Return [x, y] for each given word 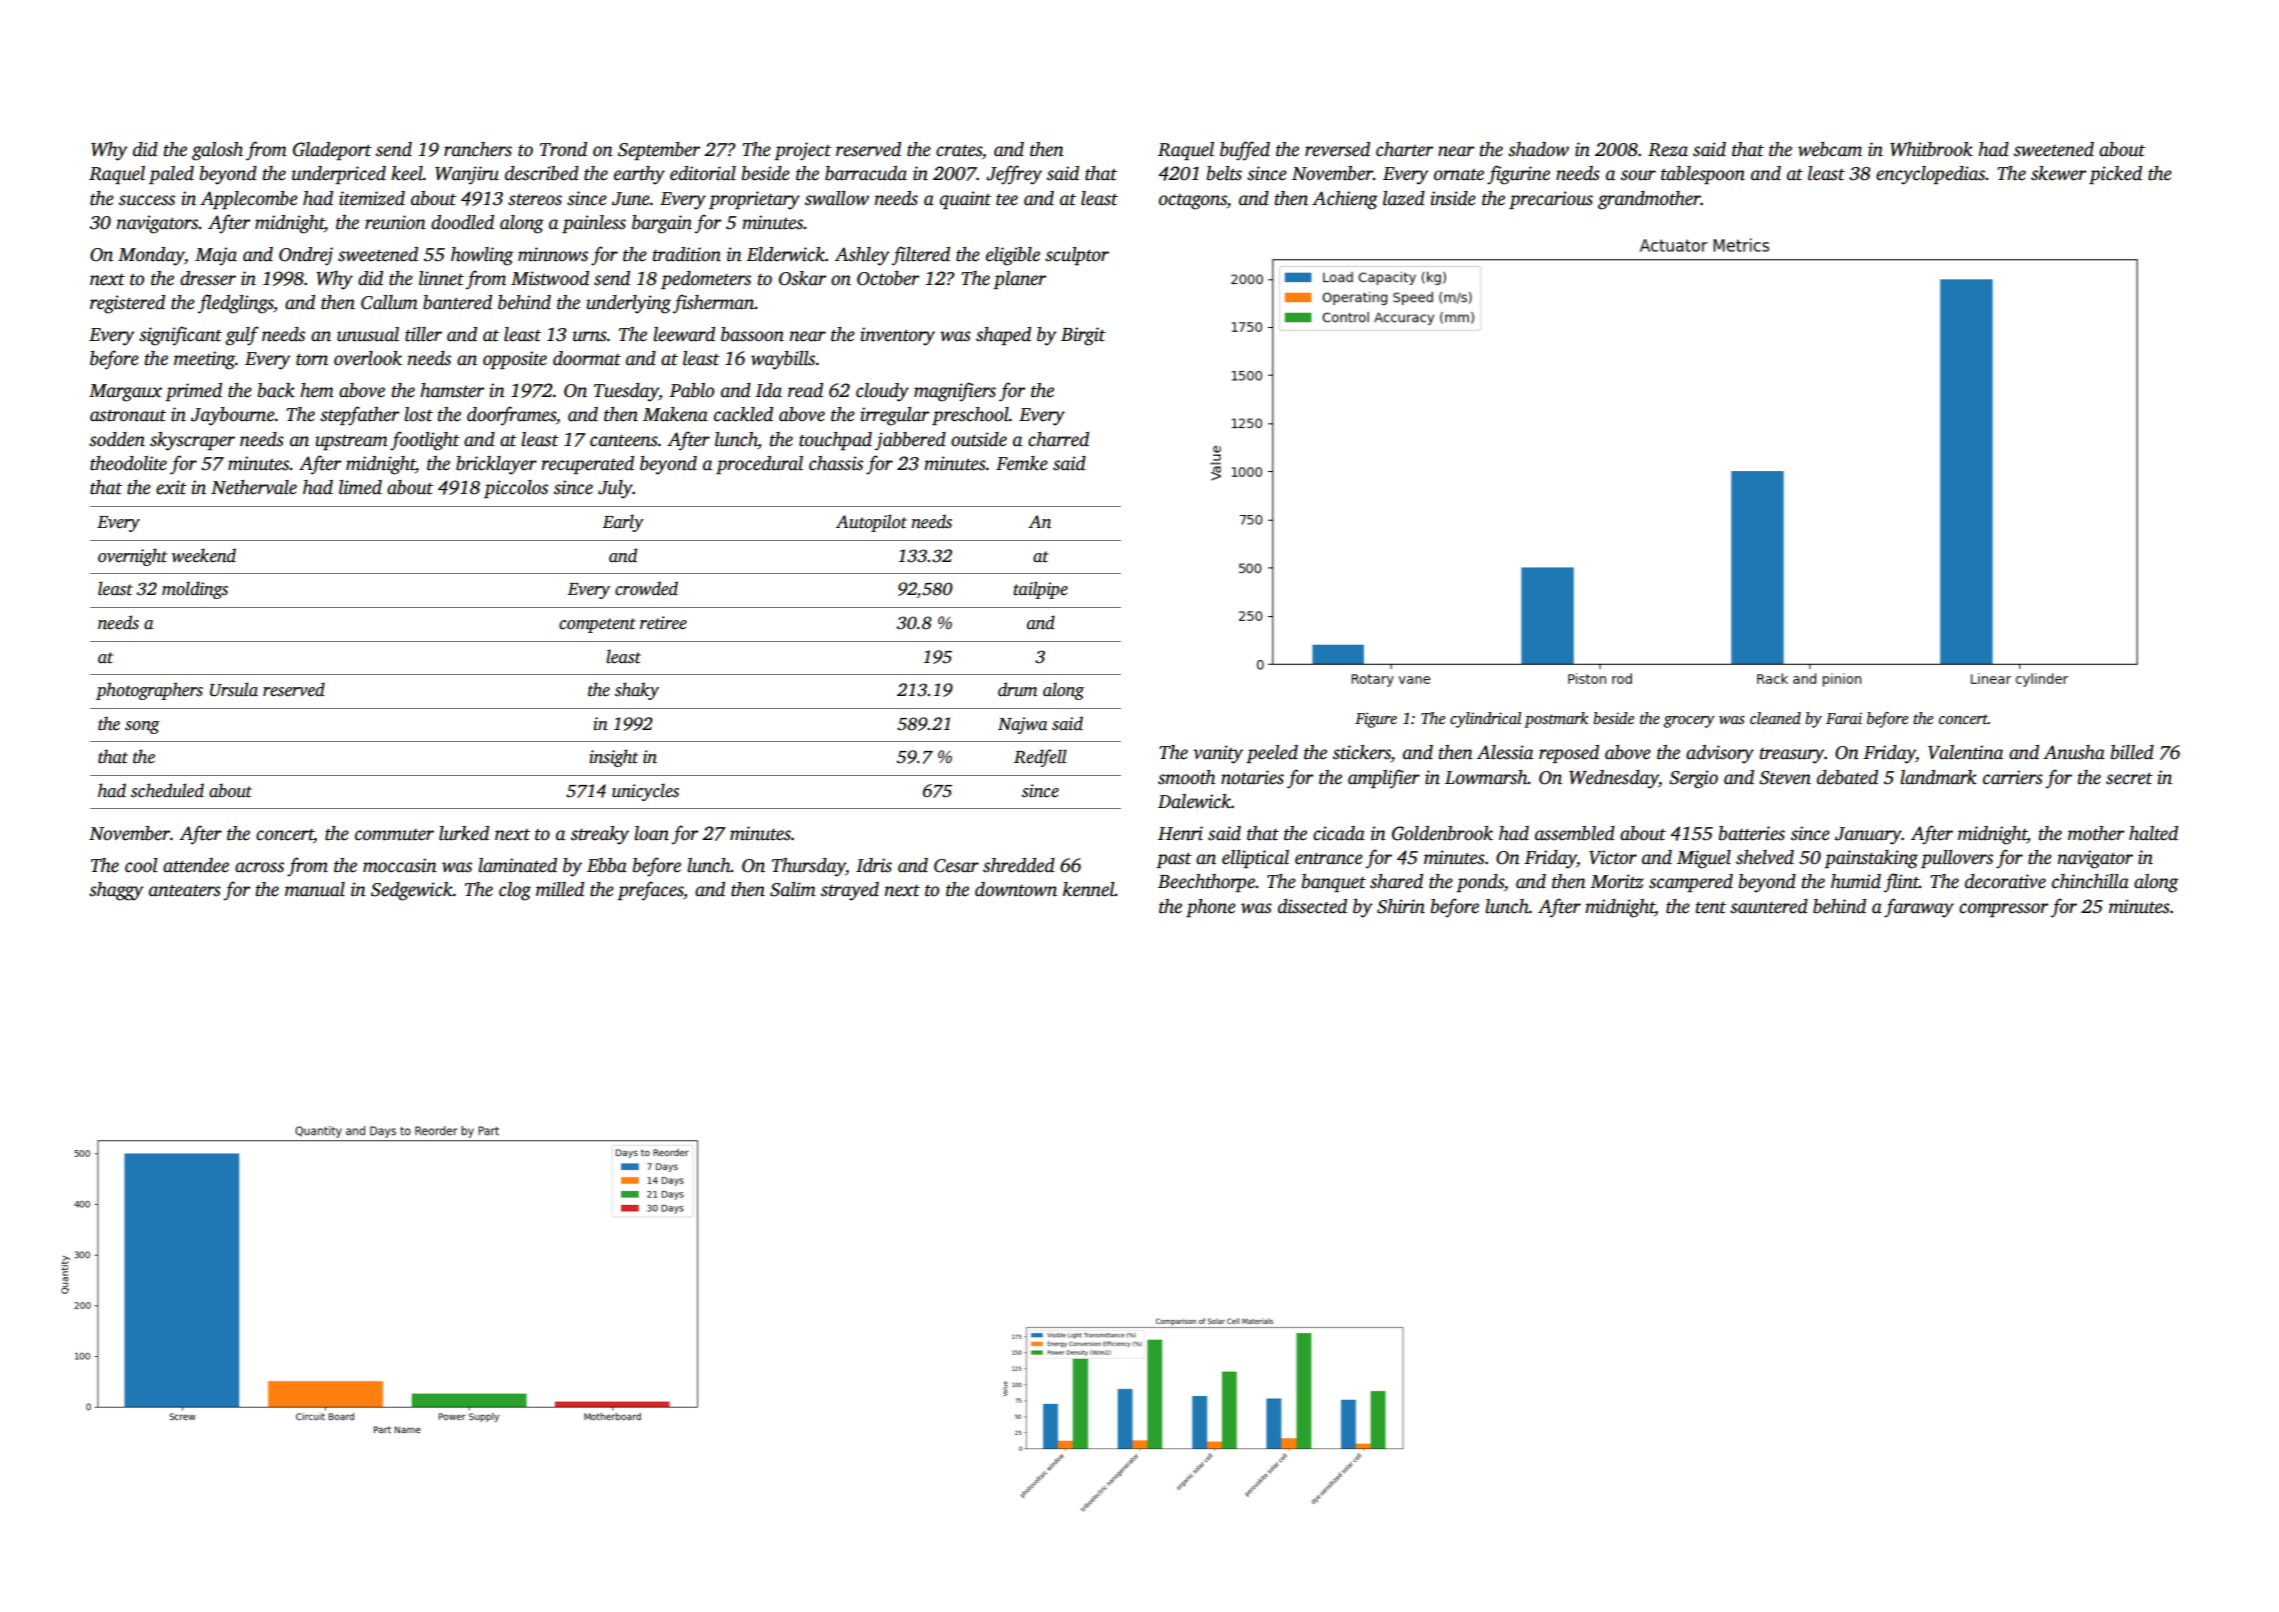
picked [2115, 175]
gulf [242, 336]
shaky [637, 691]
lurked [464, 833]
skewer [2058, 173]
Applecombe [249, 200]
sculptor [1077, 256]
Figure [1376, 720]
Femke [1022, 463]
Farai [1844, 718]
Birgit [1083, 336]
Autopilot [871, 523]
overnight [132, 557]
